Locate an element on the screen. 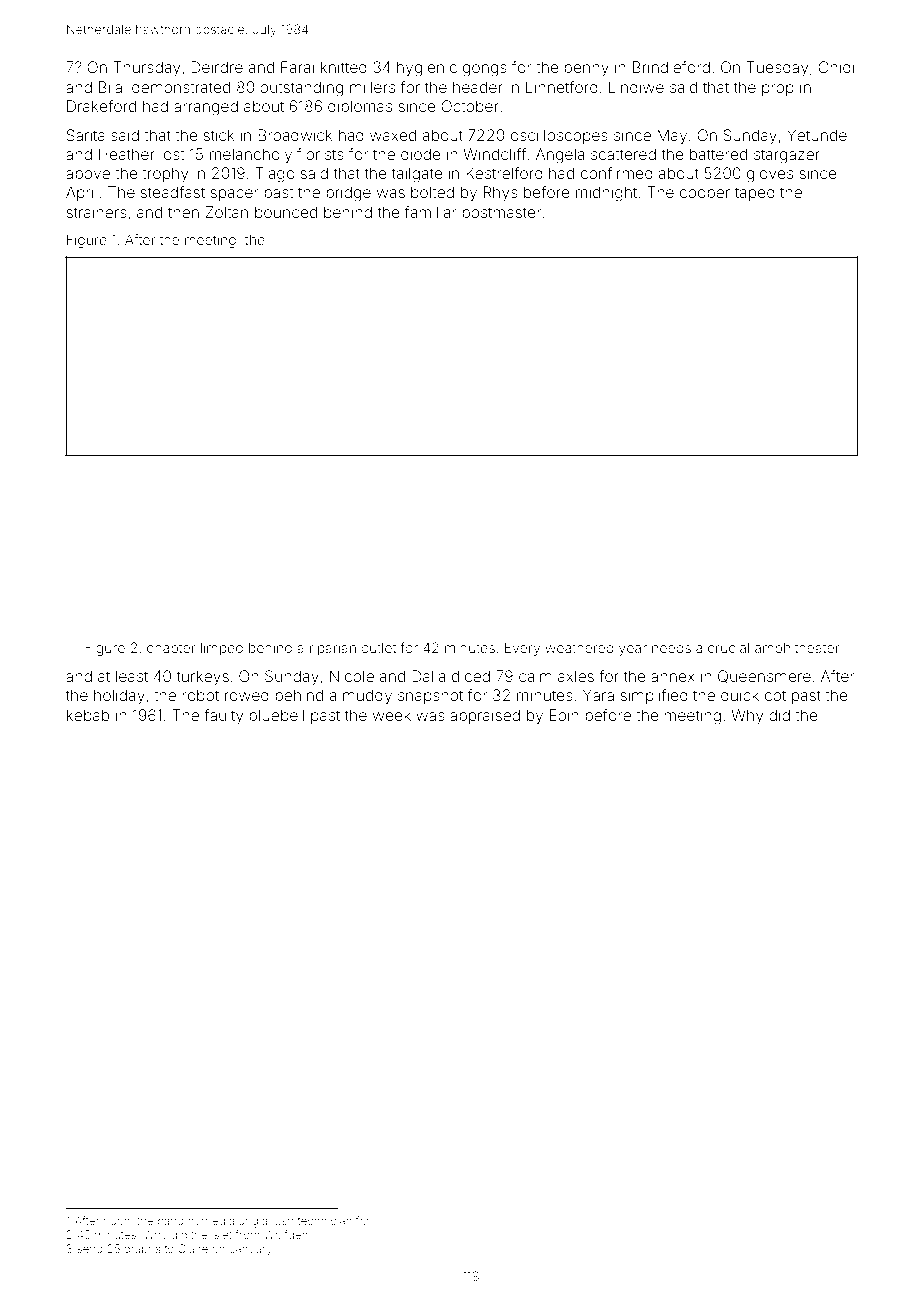 The width and height of the screenshot is (924, 1308). Dalia is located at coordinates (428, 676).
